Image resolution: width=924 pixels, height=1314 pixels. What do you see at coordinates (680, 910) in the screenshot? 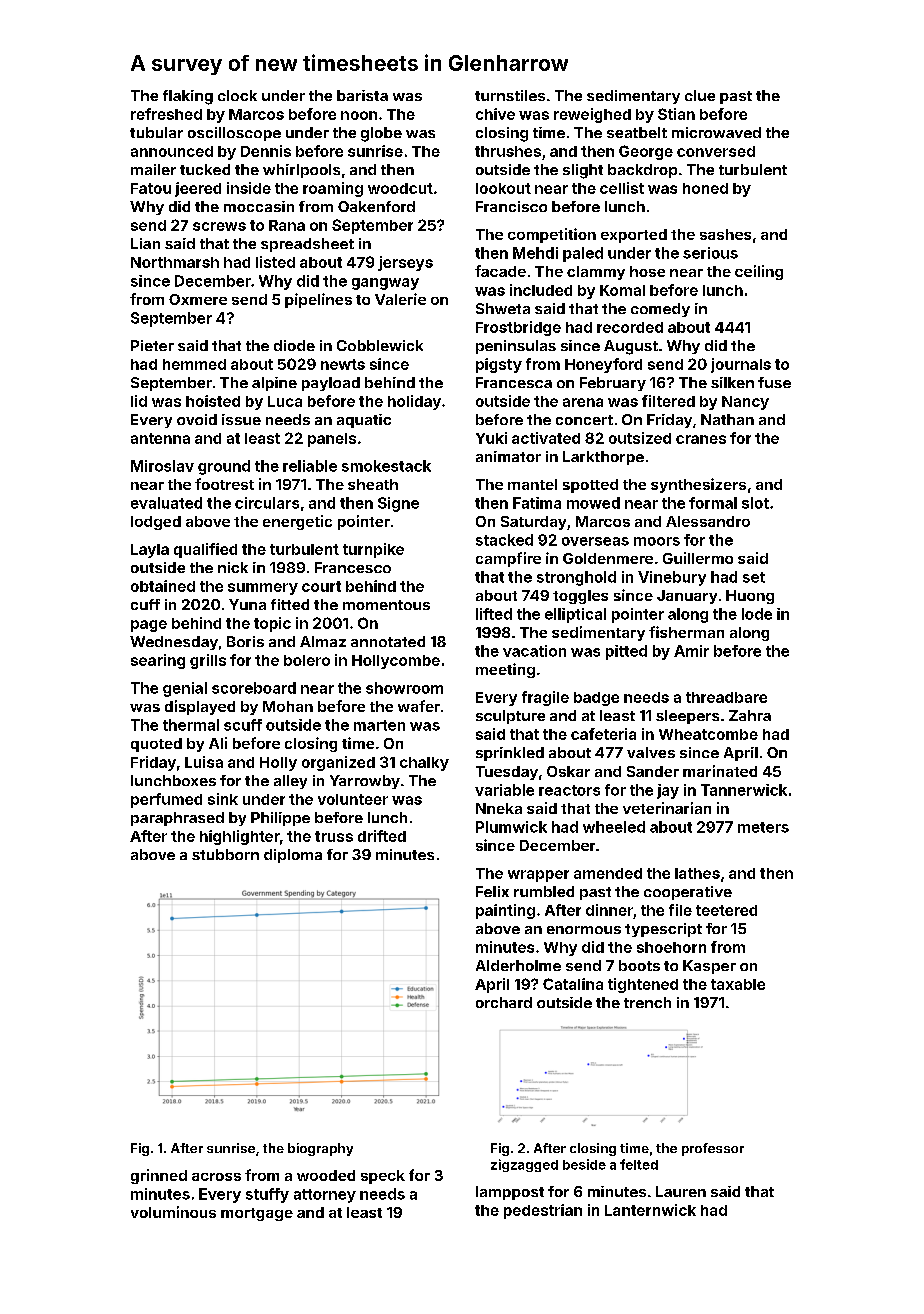
I see `file` at bounding box center [680, 910].
